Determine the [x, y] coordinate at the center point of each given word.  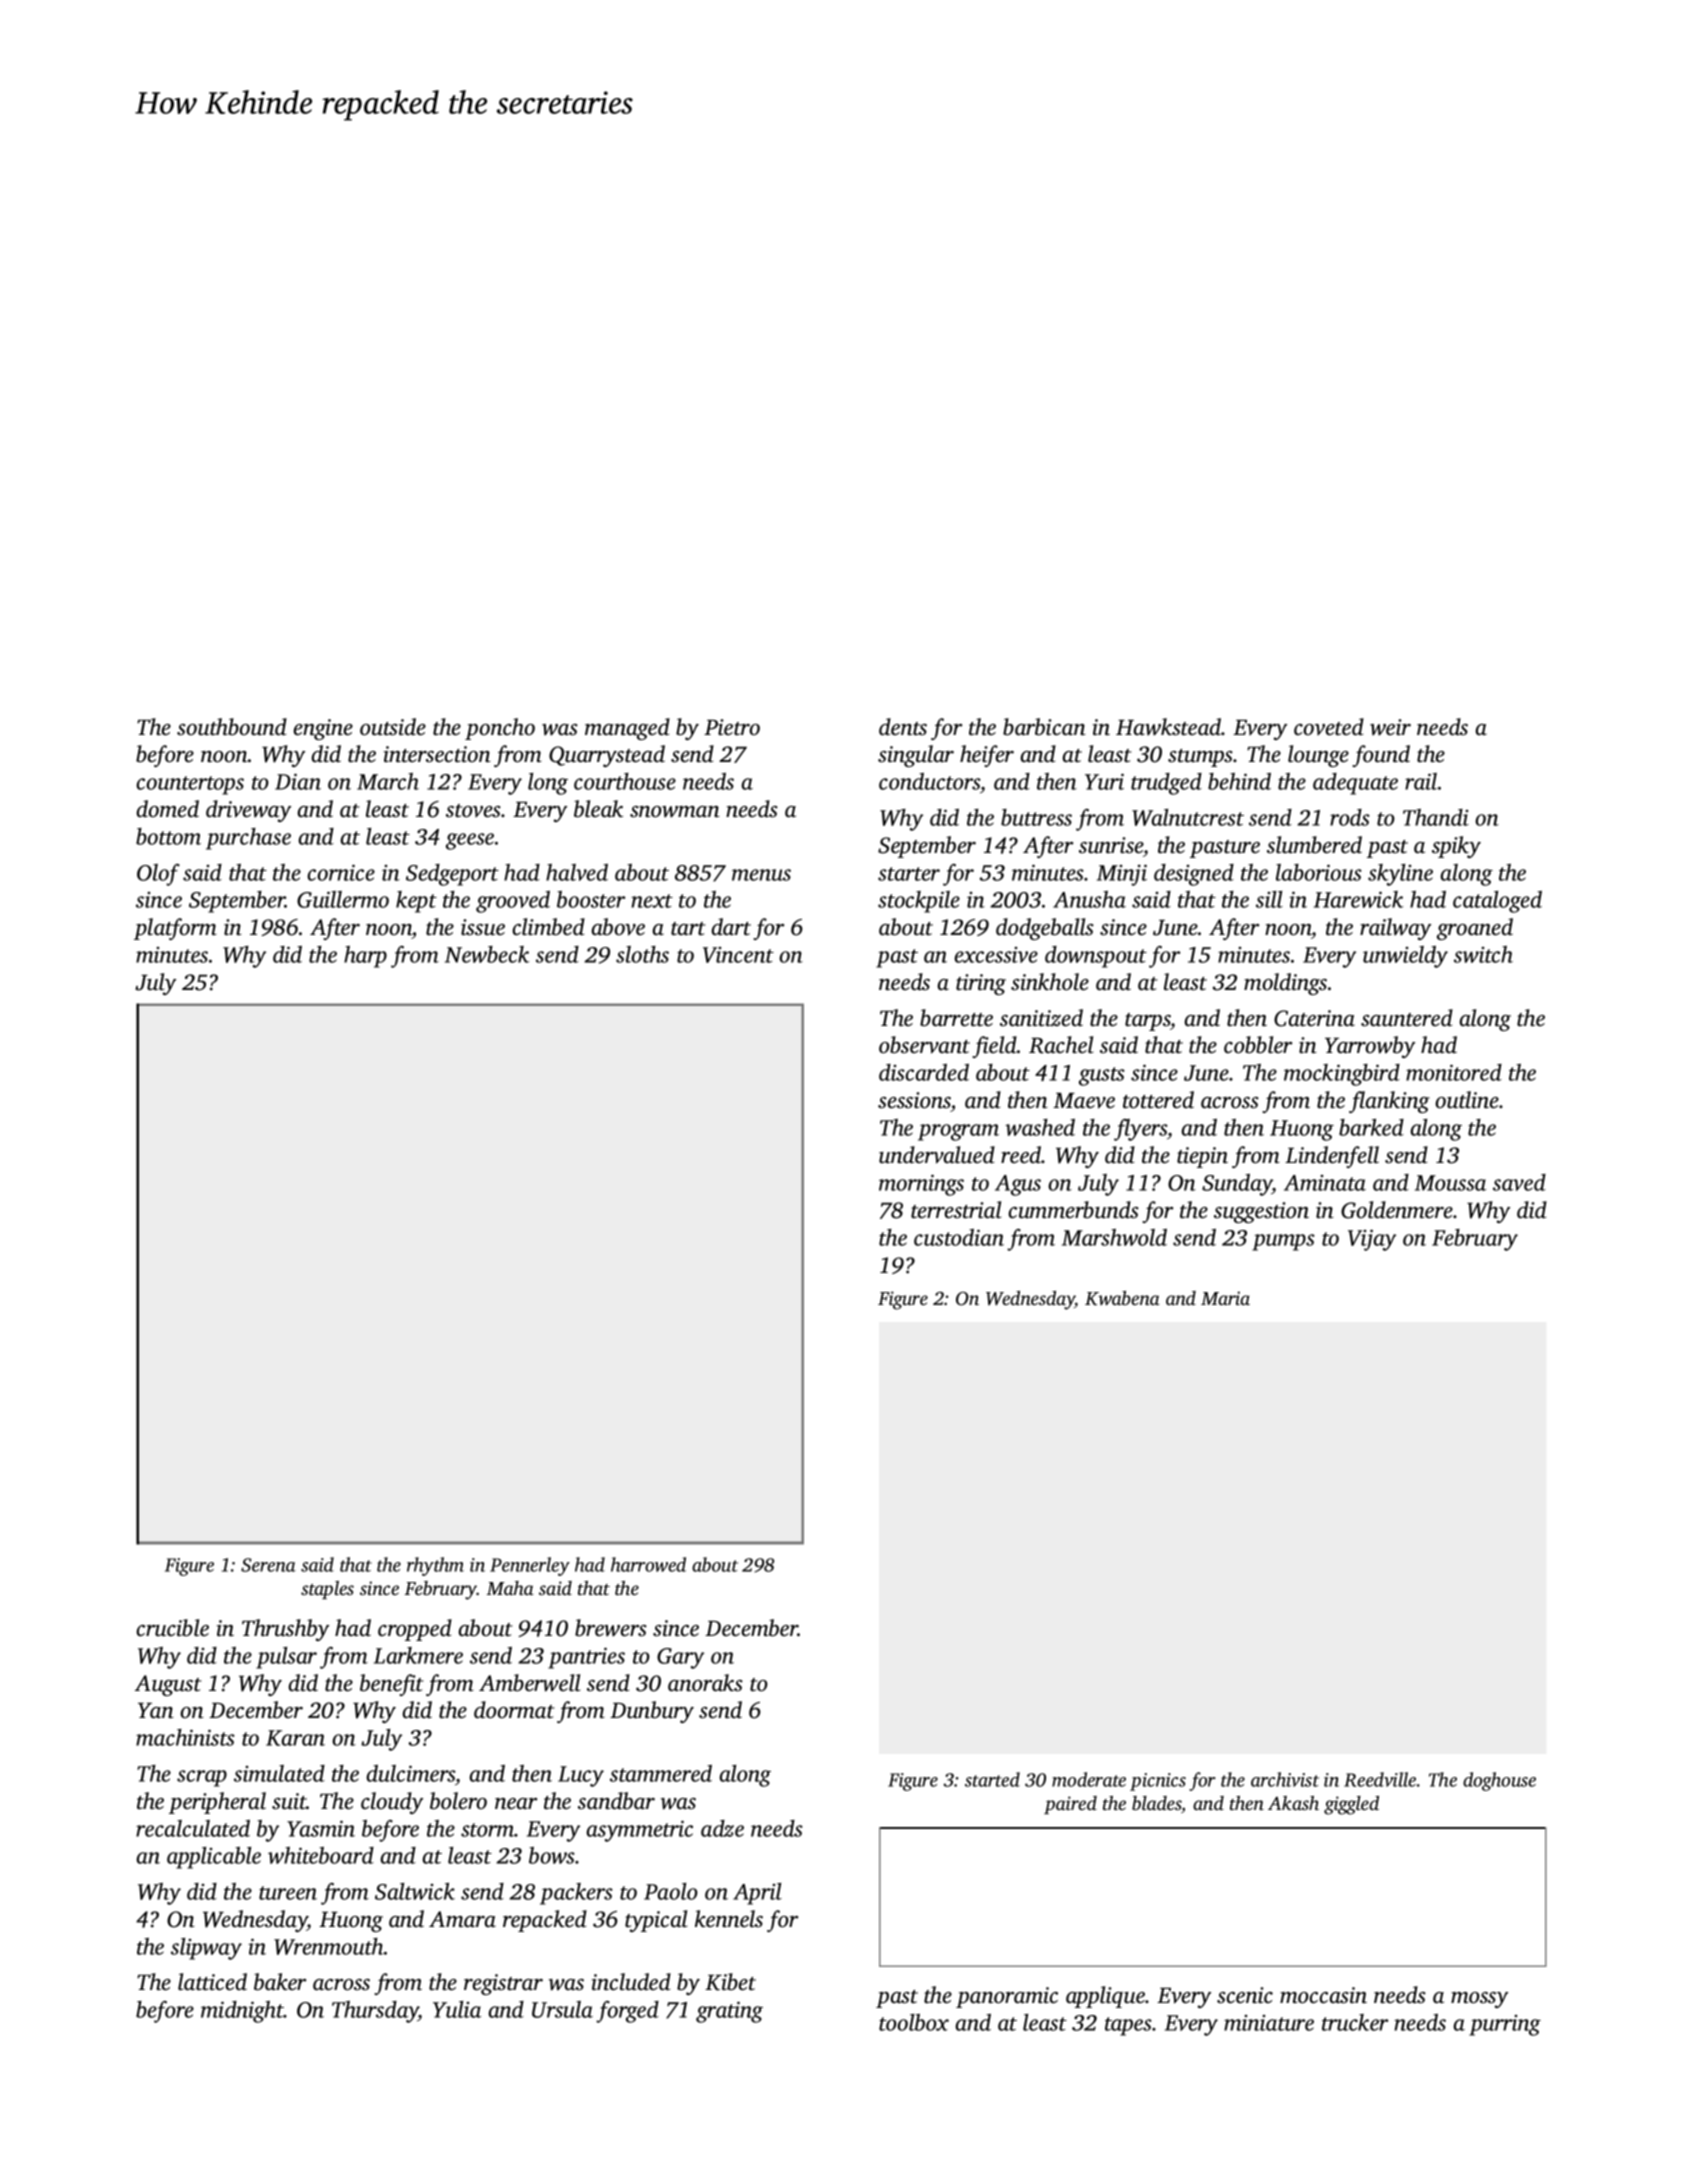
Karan [295, 1738]
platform [175, 929]
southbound [232, 727]
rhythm [435, 1566]
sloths [642, 954]
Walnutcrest [1188, 817]
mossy [1480, 2000]
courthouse [625, 781]
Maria [1225, 1298]
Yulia [457, 2009]
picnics [1158, 1782]
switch [1483, 954]
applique [1106, 1997]
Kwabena [1122, 1298]
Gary [680, 1658]
